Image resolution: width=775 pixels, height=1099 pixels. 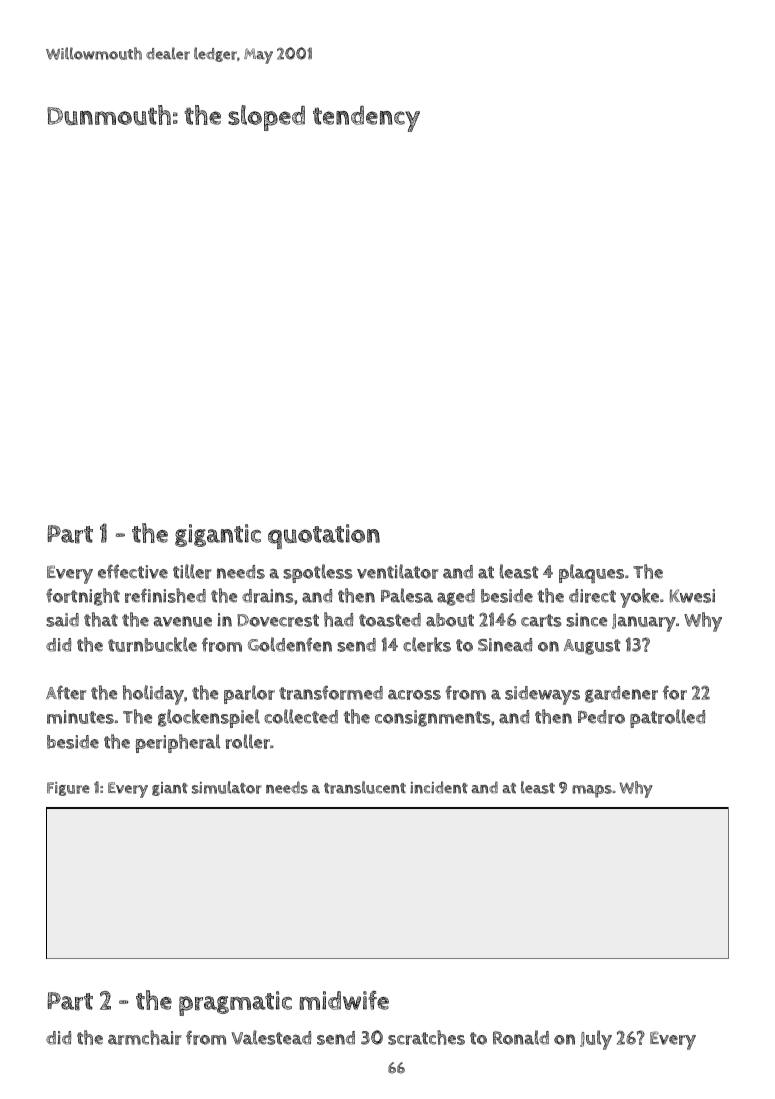 I want to click on scratches, so click(x=426, y=1037).
